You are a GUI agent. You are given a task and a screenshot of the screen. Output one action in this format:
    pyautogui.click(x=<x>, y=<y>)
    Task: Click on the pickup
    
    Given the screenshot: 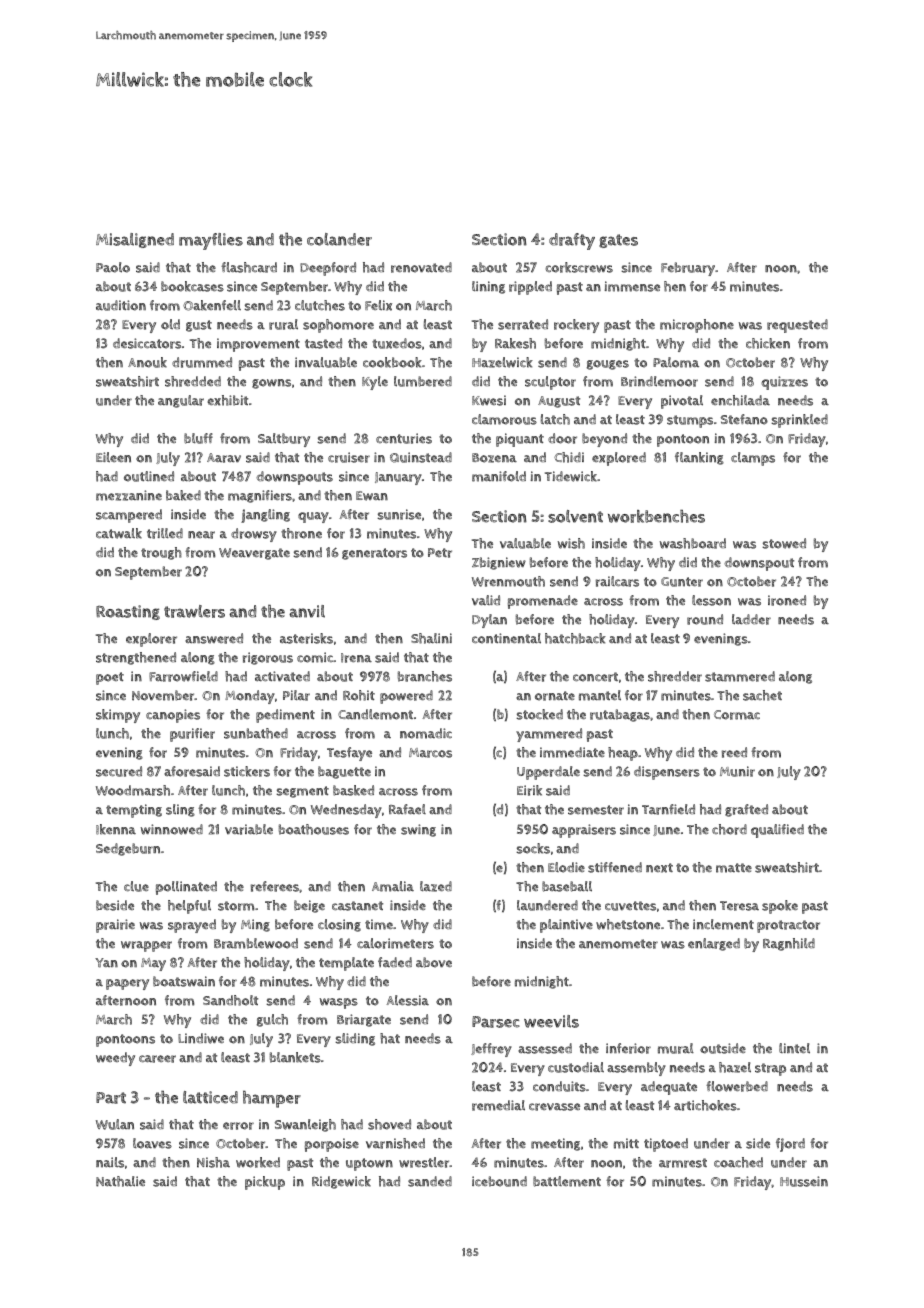 What is the action you would take?
    pyautogui.click(x=265, y=1183)
